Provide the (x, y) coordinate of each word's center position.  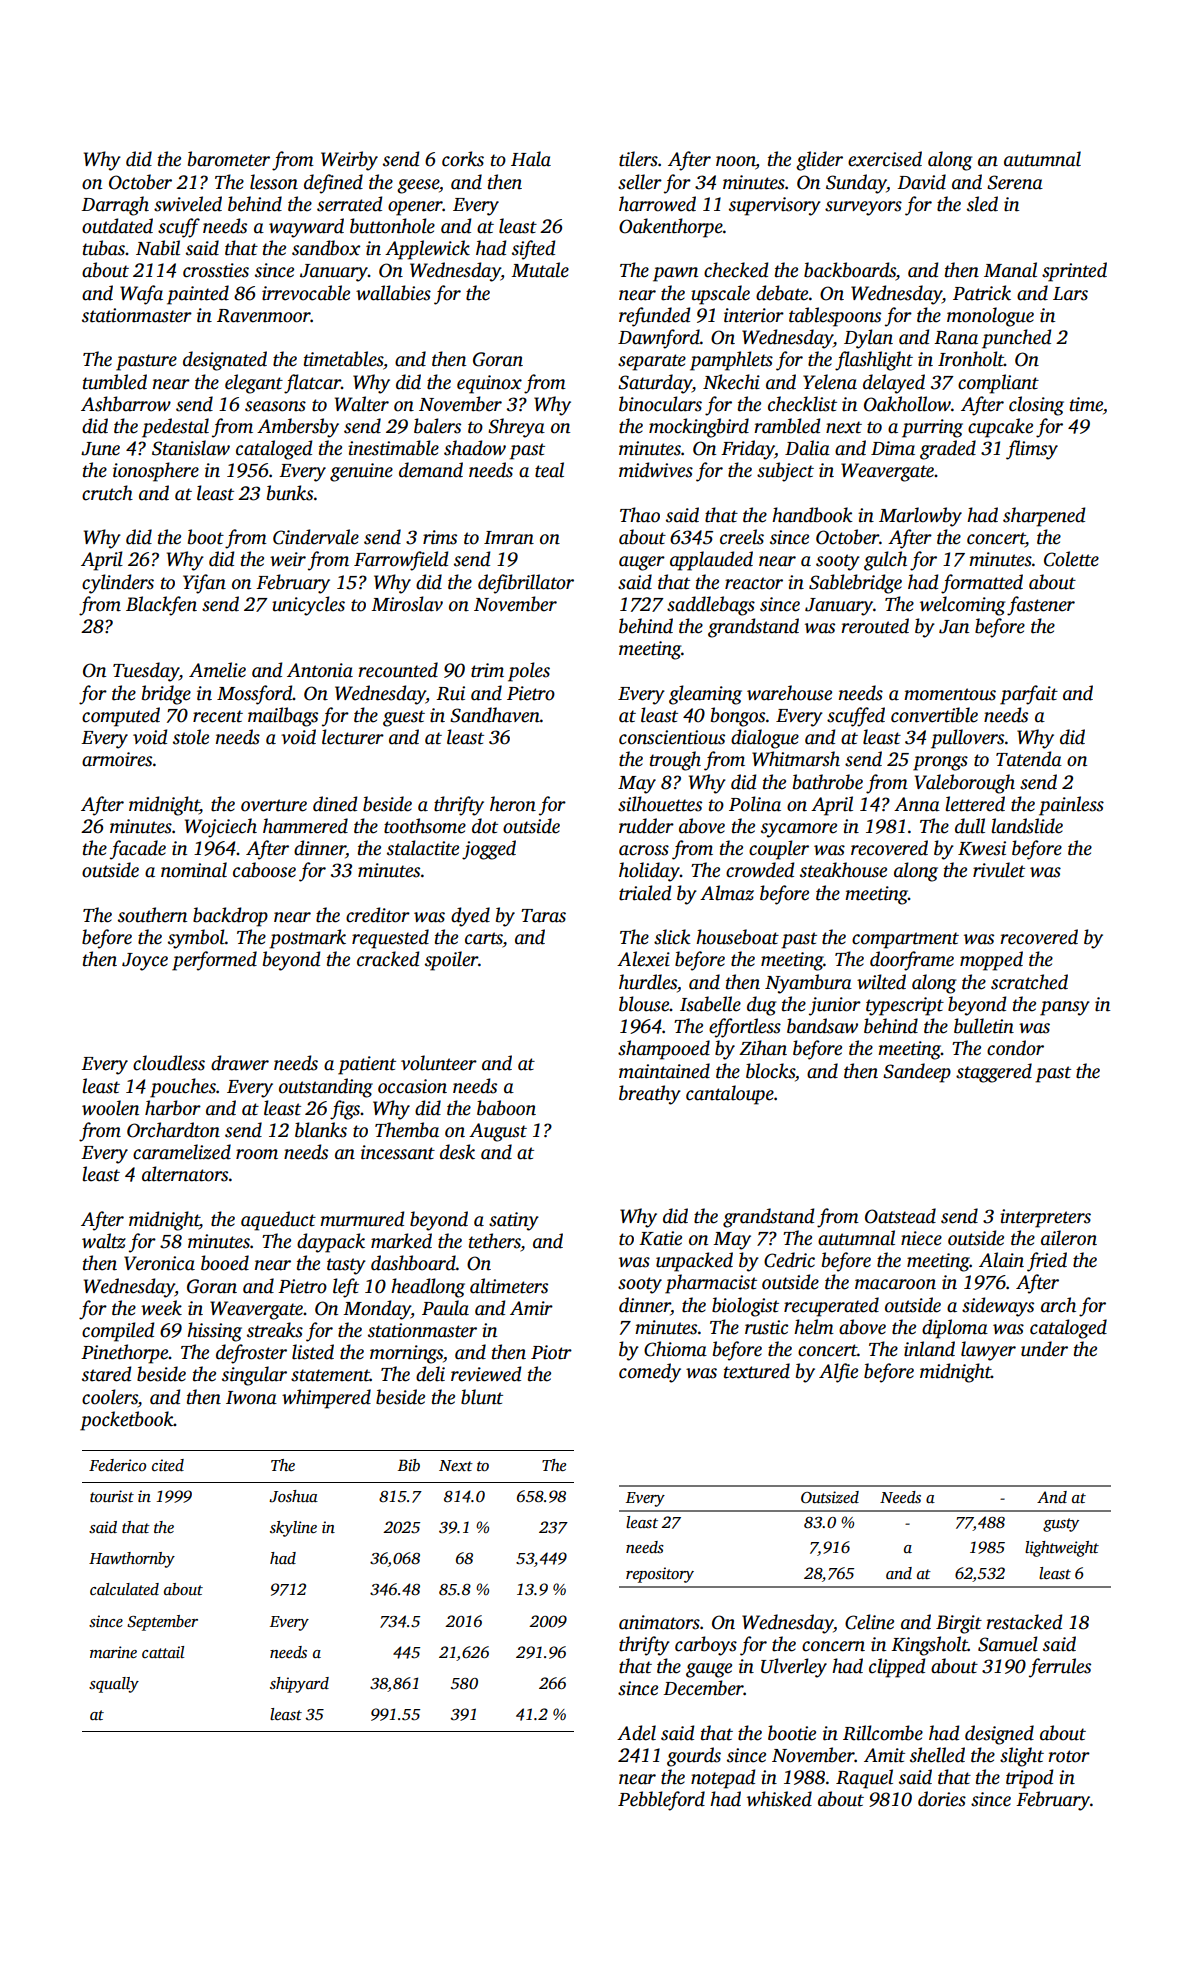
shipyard (299, 1685)
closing (1036, 406)
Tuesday (146, 672)
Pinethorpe (125, 1354)
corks (463, 159)
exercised (885, 159)
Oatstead (900, 1216)
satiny (514, 1221)
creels (742, 537)
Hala (531, 159)
